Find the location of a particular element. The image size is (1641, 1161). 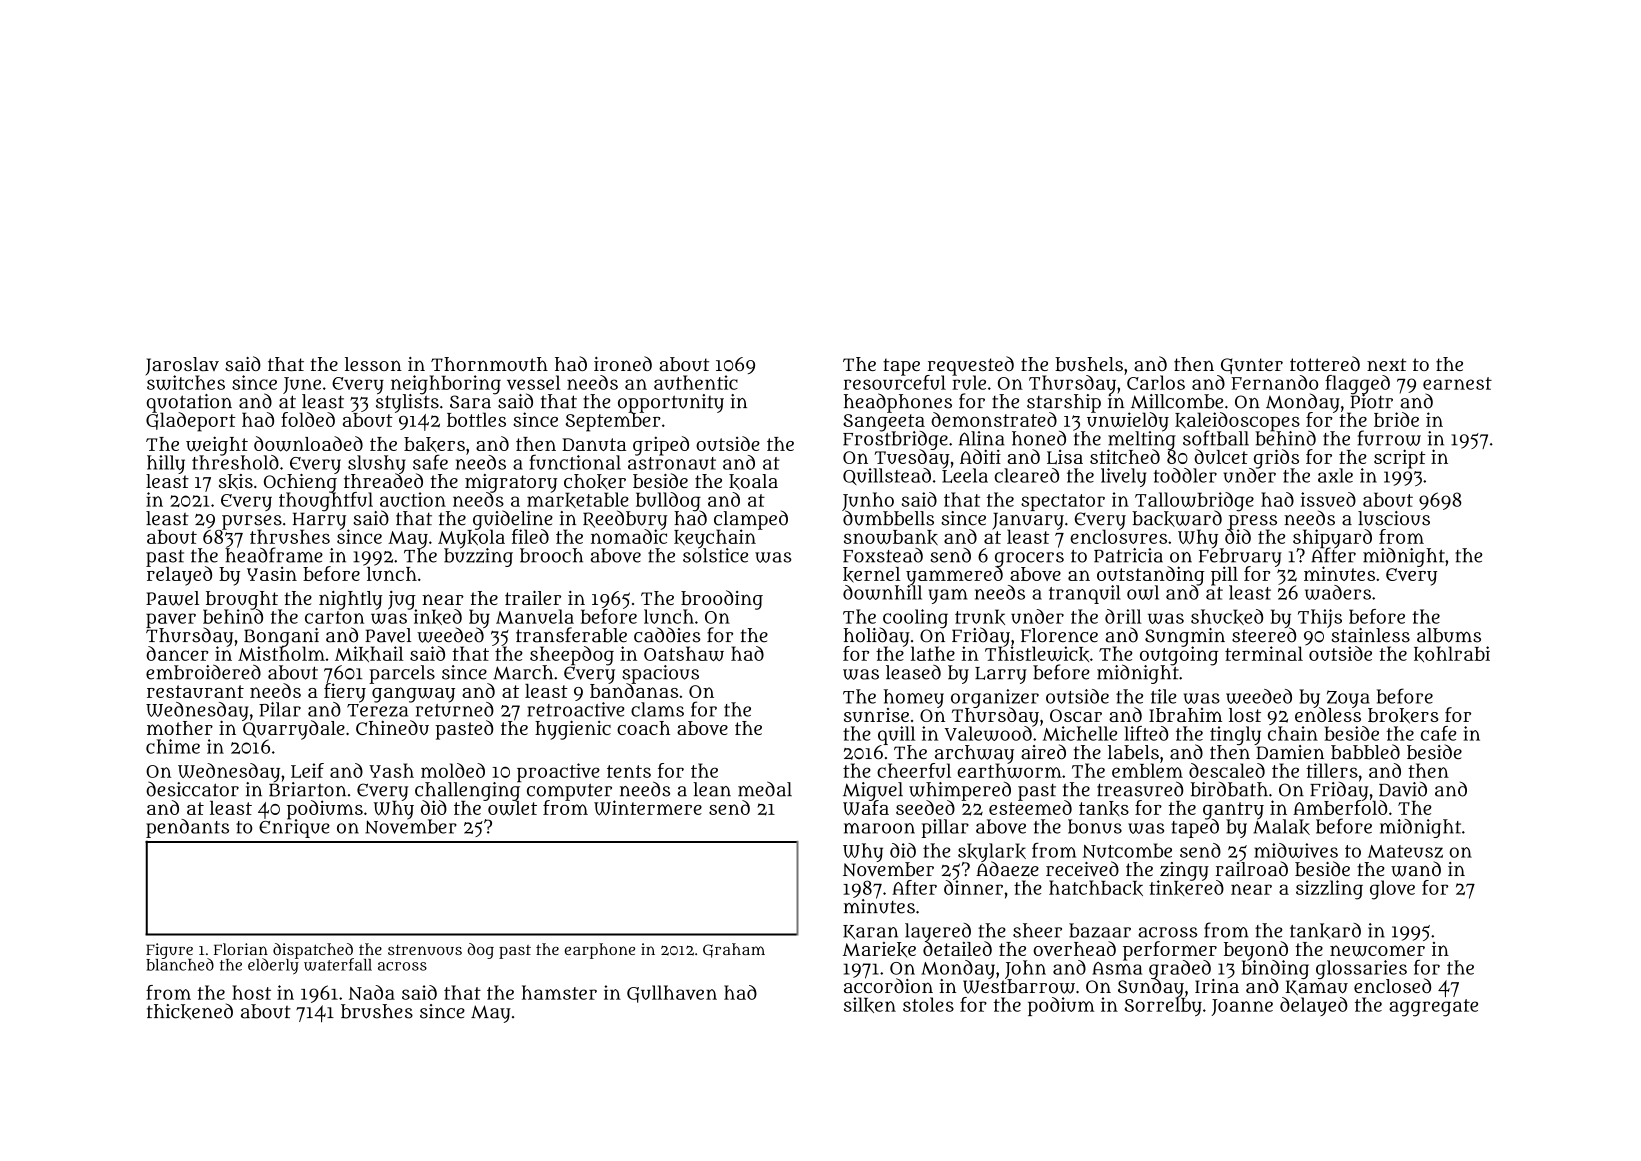

tankard is located at coordinates (1325, 931).
